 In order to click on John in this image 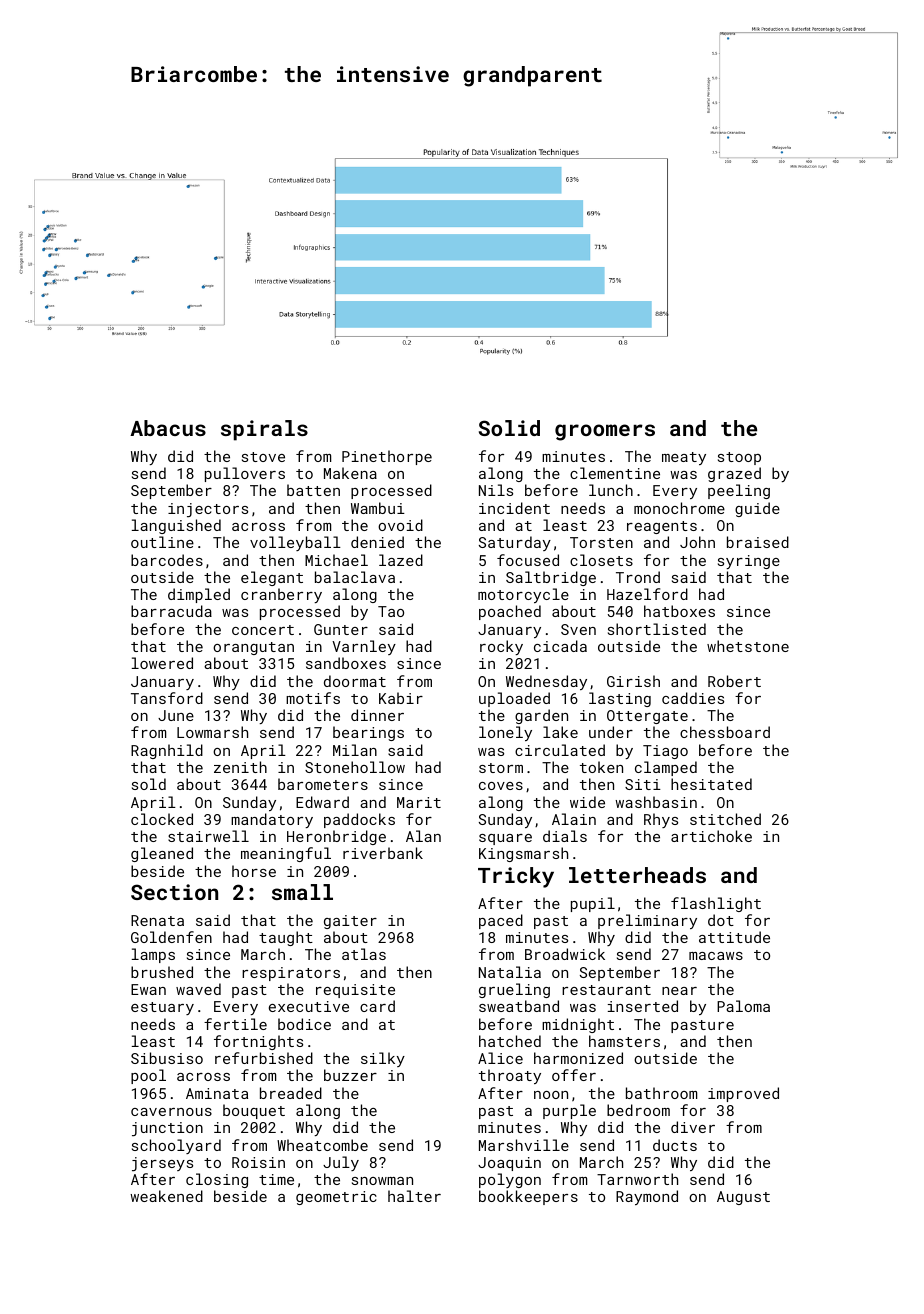, I will do `click(697, 542)`.
